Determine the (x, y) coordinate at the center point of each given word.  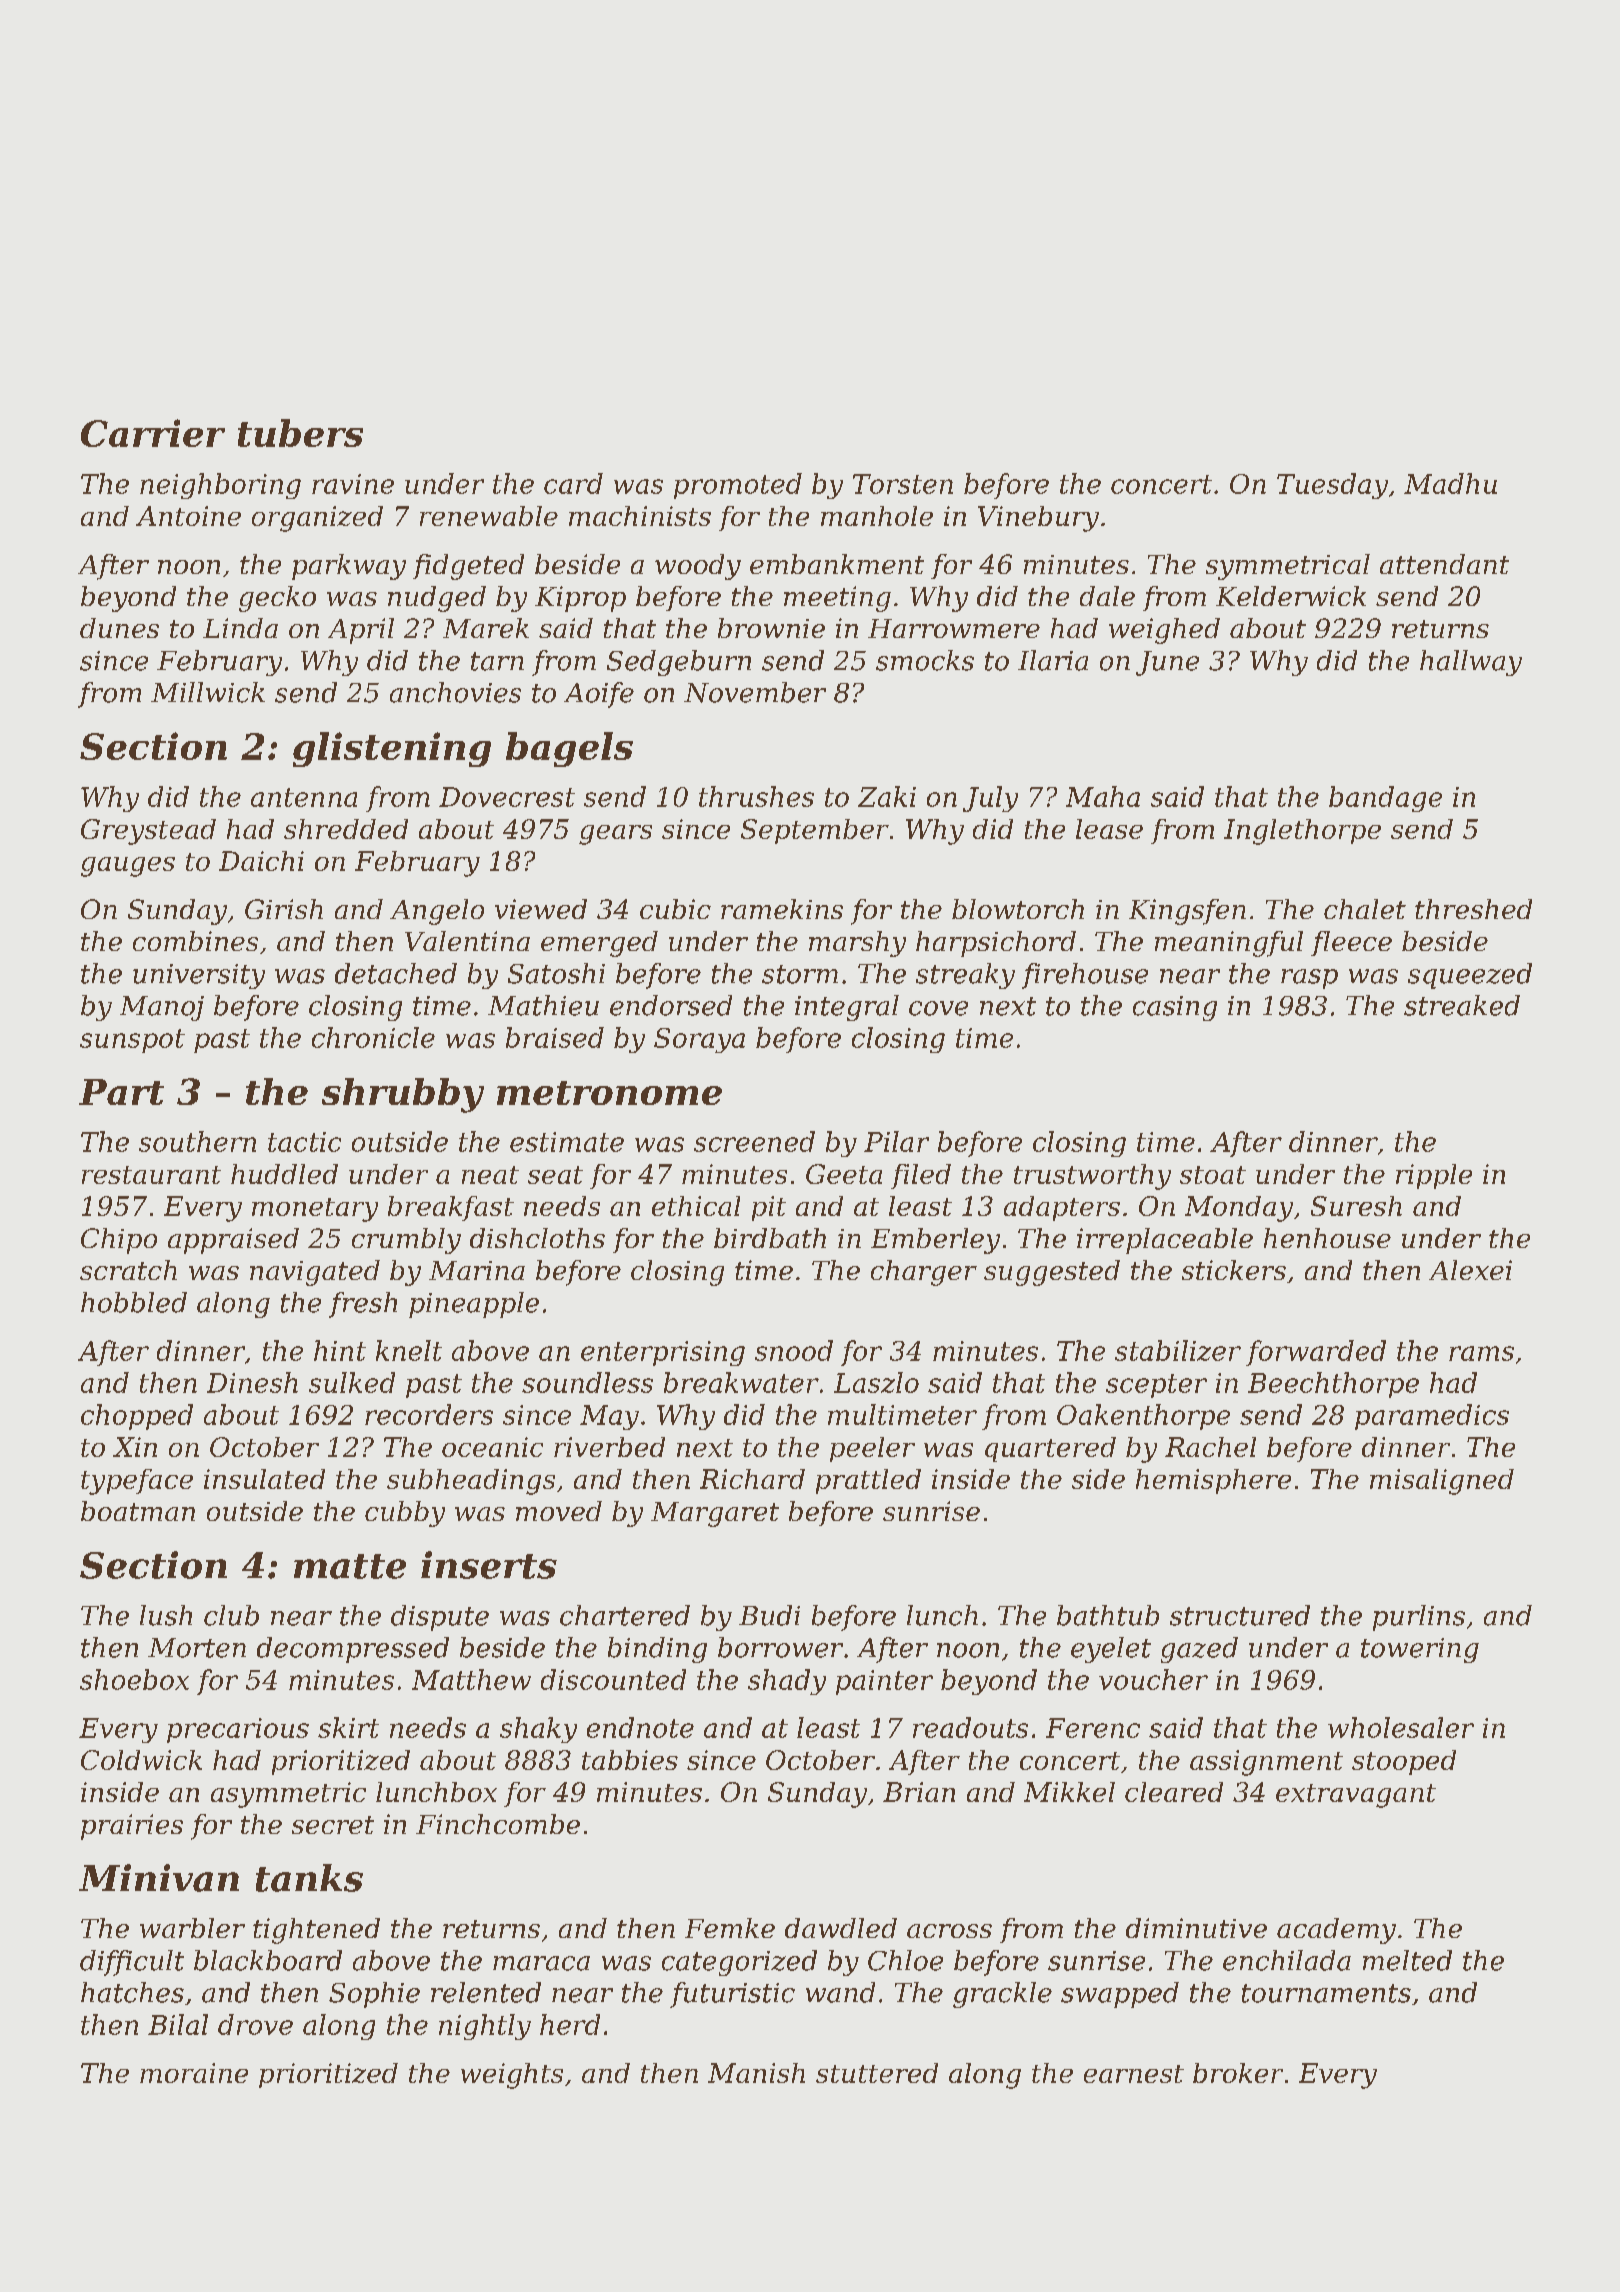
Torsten (903, 484)
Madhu (1450, 483)
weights (512, 2076)
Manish (756, 2073)
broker (1238, 2073)
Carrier (153, 433)
